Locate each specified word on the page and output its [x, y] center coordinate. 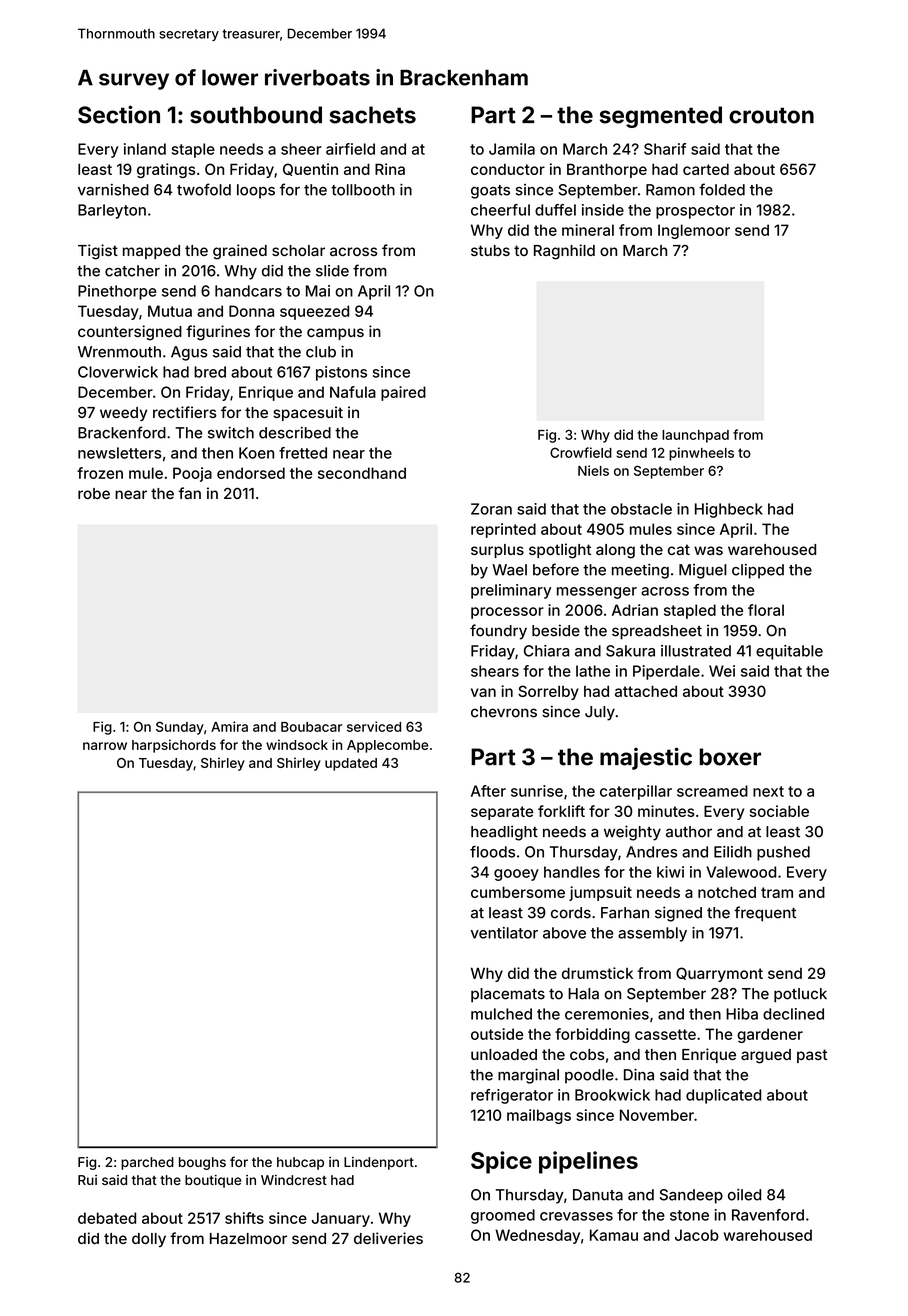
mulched [501, 1014]
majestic [646, 758]
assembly [652, 934]
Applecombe [387, 746]
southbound [256, 115]
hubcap [300, 1163]
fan [189, 493]
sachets [373, 115]
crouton [771, 115]
